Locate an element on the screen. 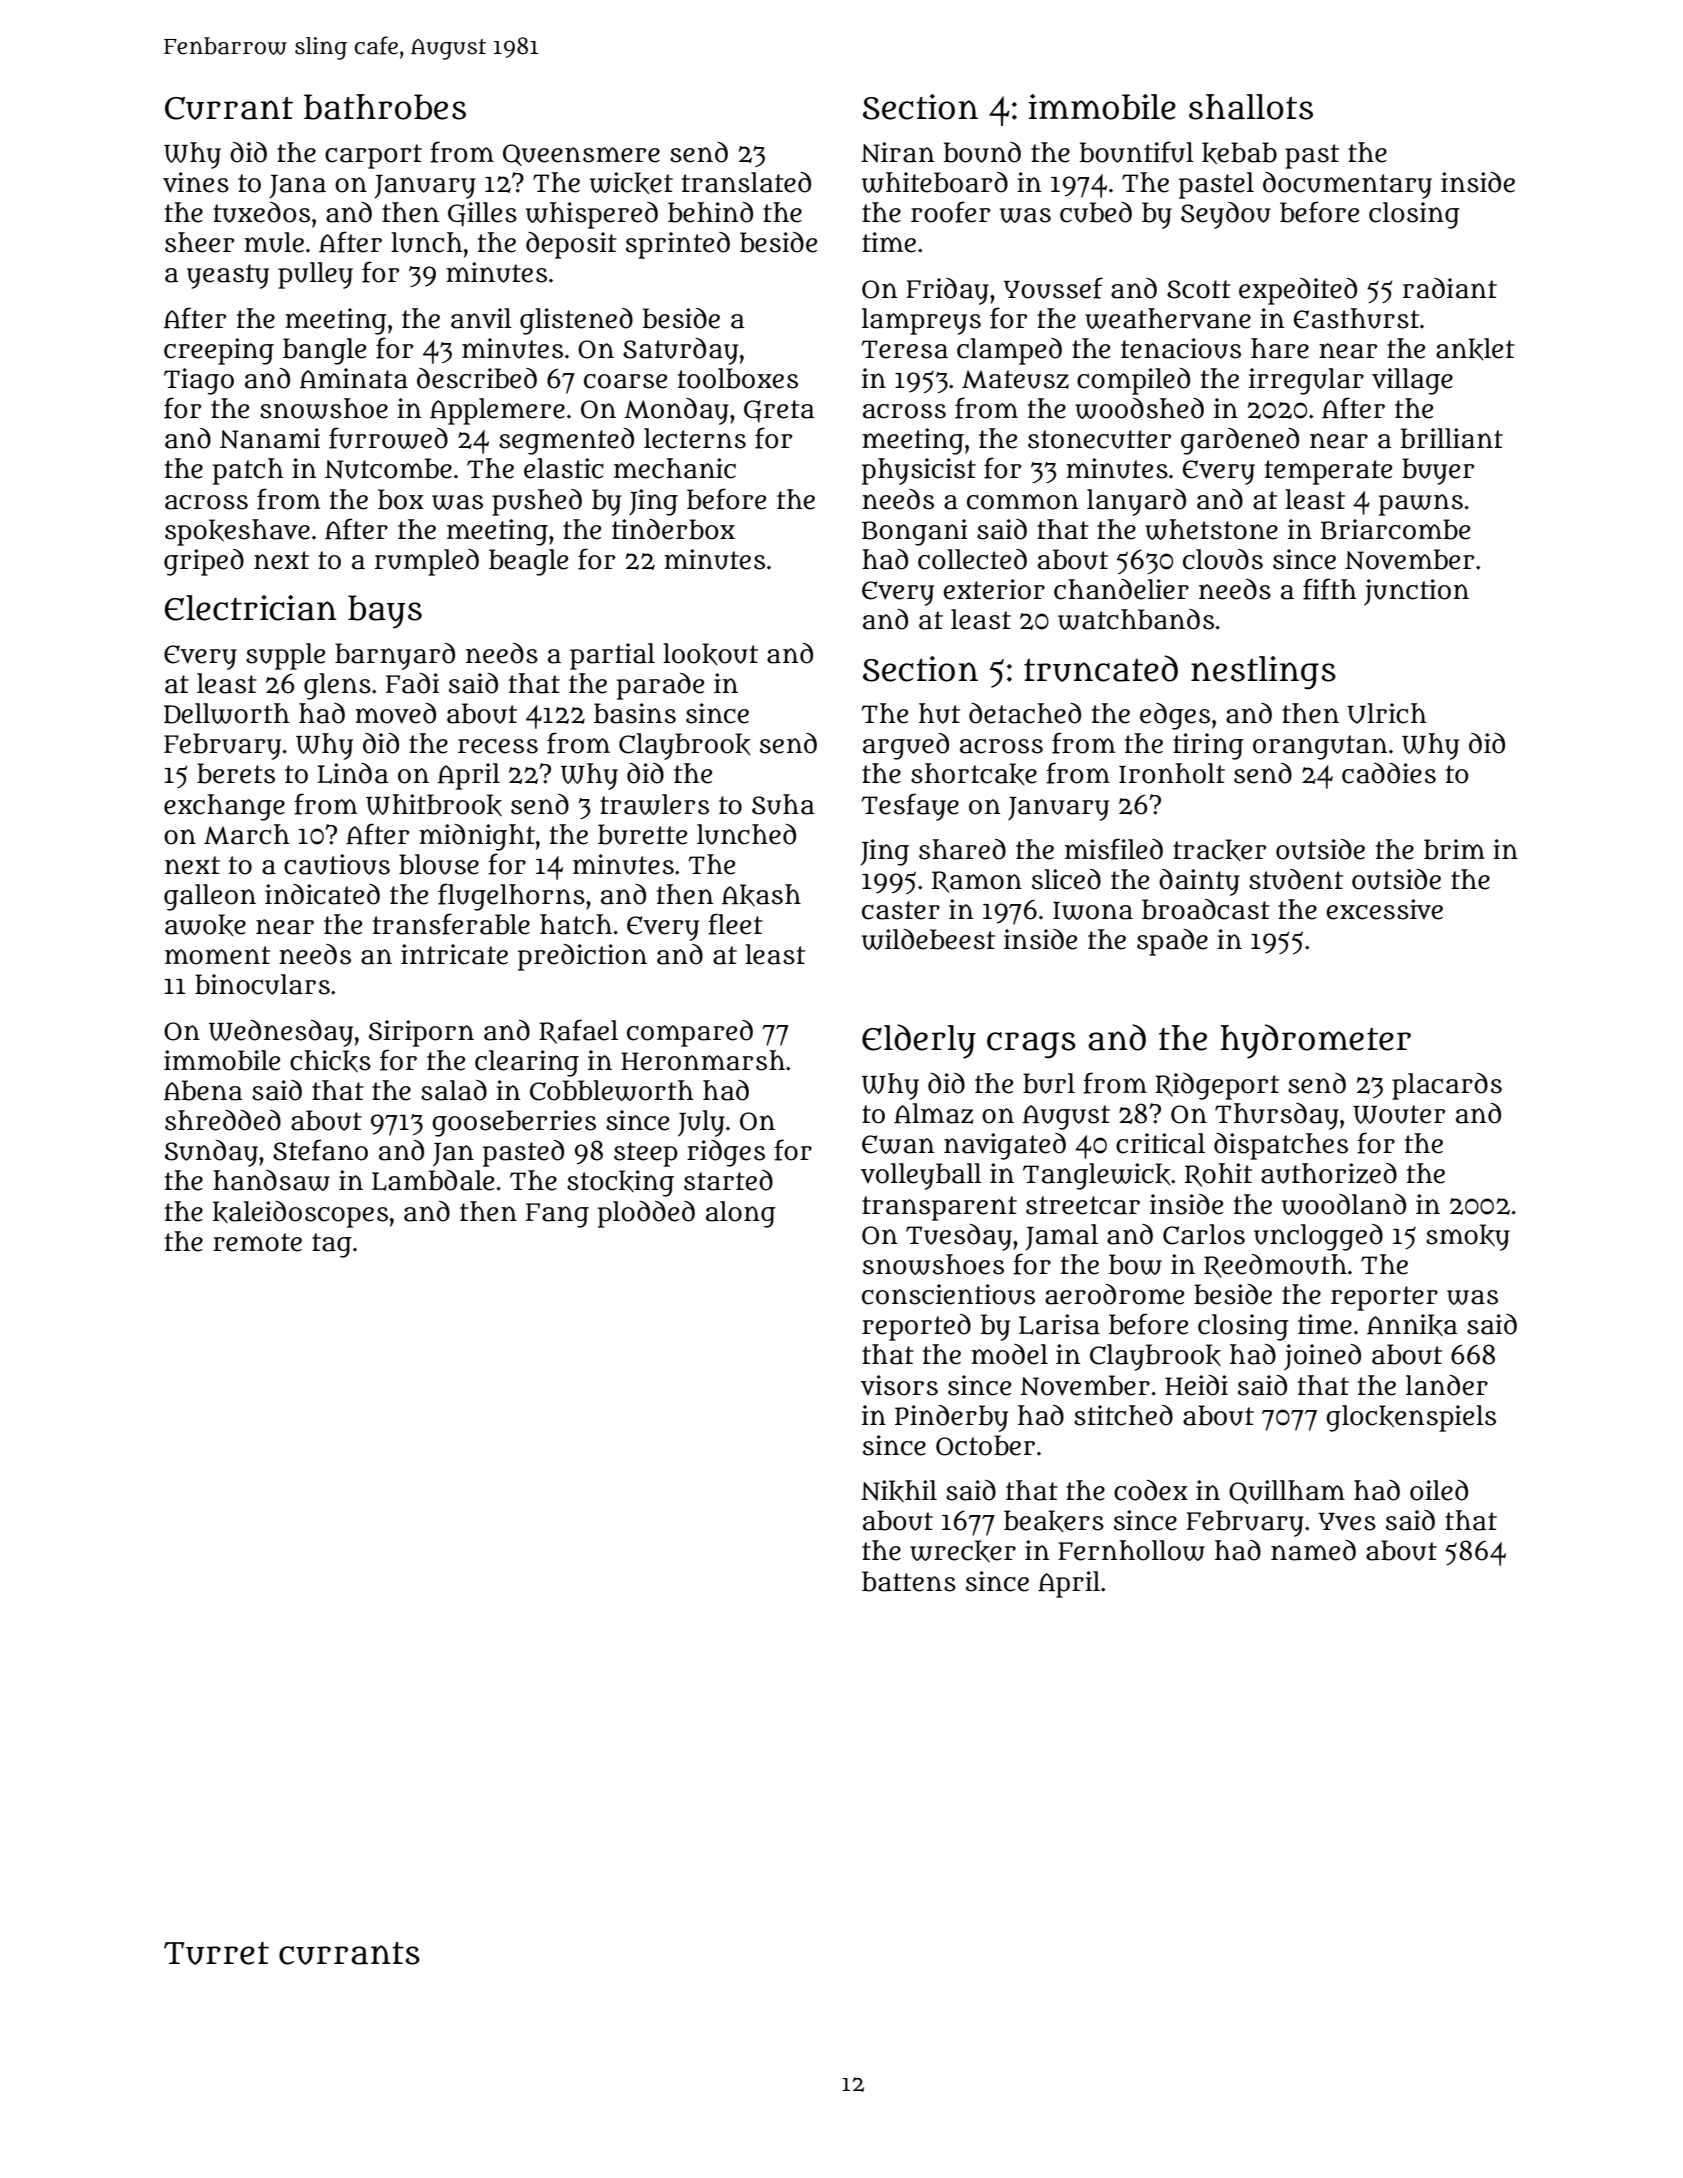 The height and width of the screenshot is (2178, 1683). anvil is located at coordinates (481, 318).
